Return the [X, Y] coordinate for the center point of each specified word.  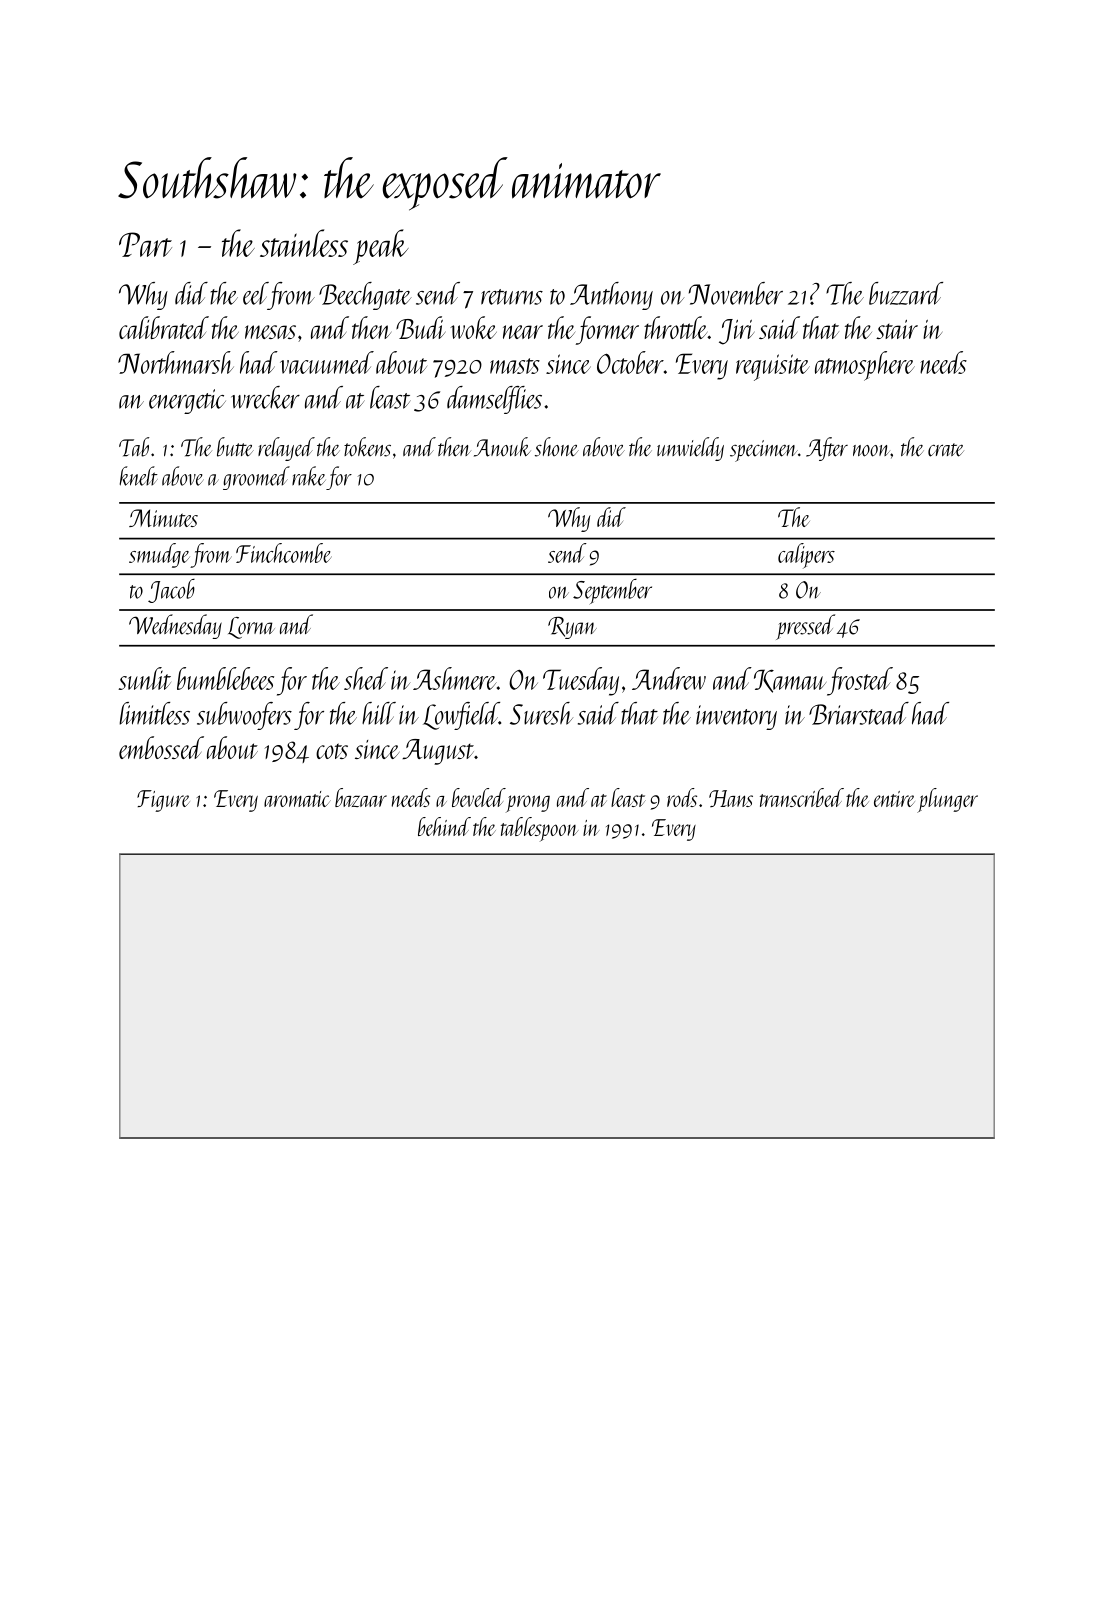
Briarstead [859, 713]
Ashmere [454, 678]
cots [332, 751]
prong [528, 804]
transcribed [802, 797]
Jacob [171, 591]
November [736, 293]
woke [473, 327]
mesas [270, 332]
